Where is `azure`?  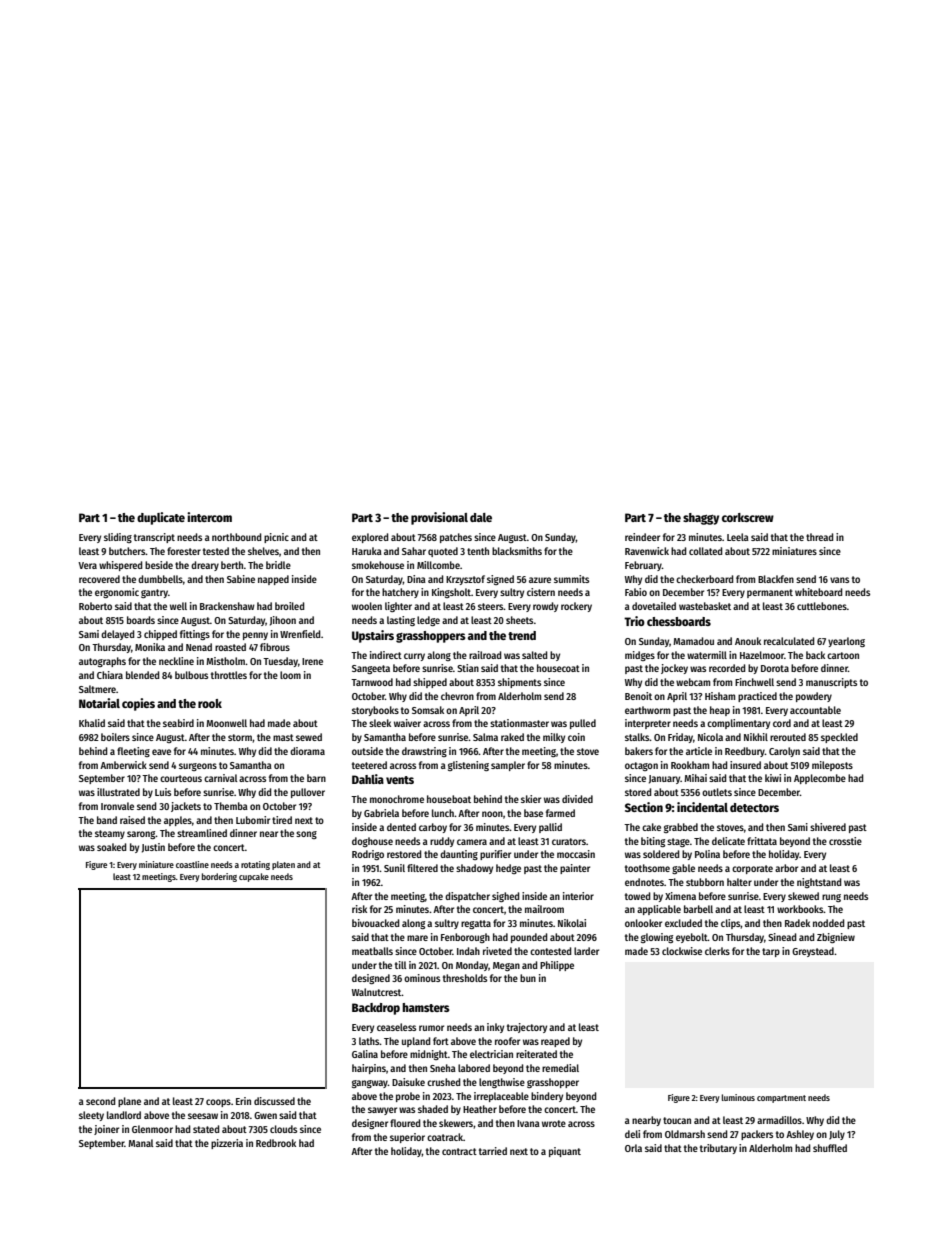 azure is located at coordinates (540, 580).
